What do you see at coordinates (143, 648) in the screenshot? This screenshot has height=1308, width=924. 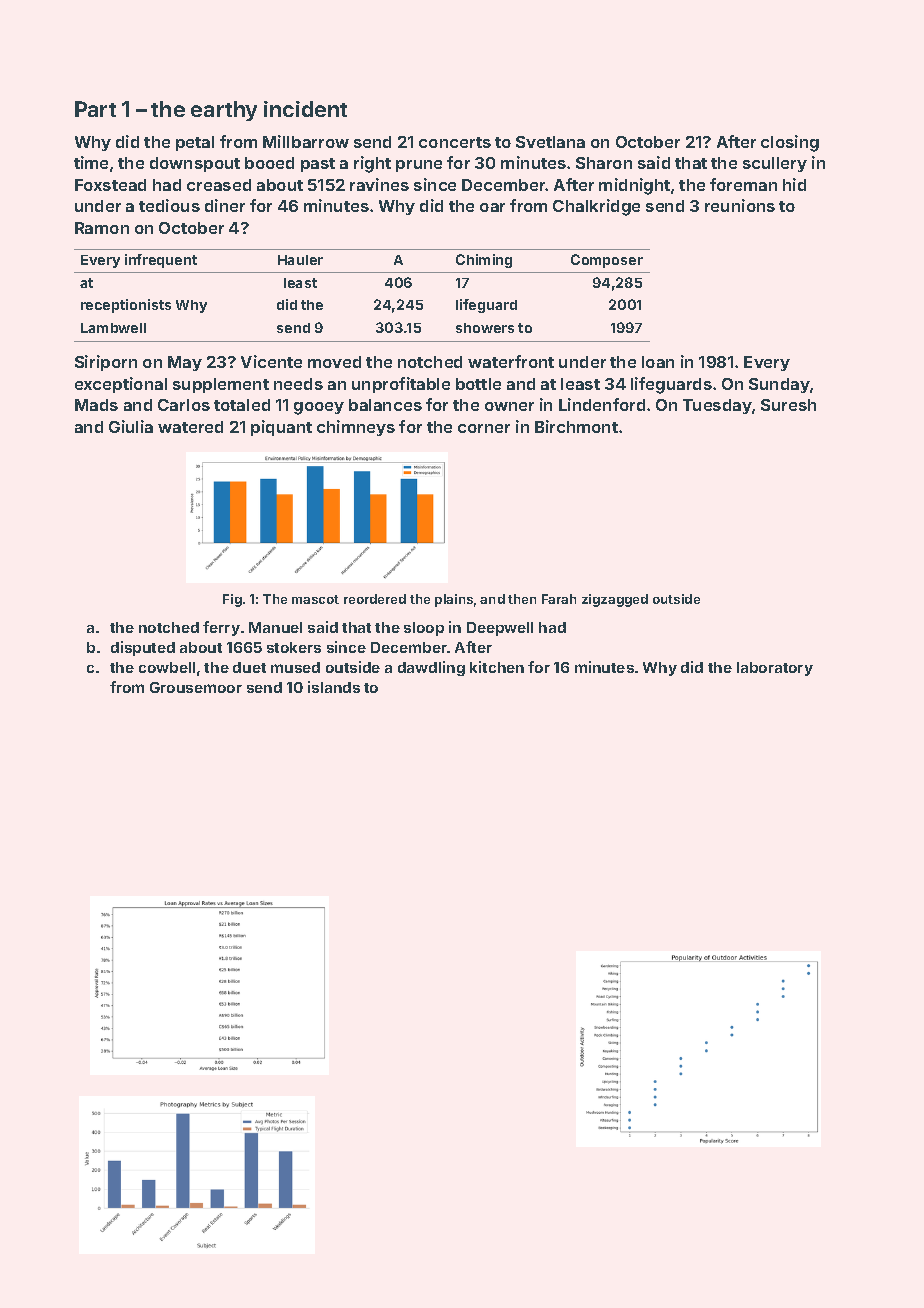 I see `disputed` at bounding box center [143, 648].
